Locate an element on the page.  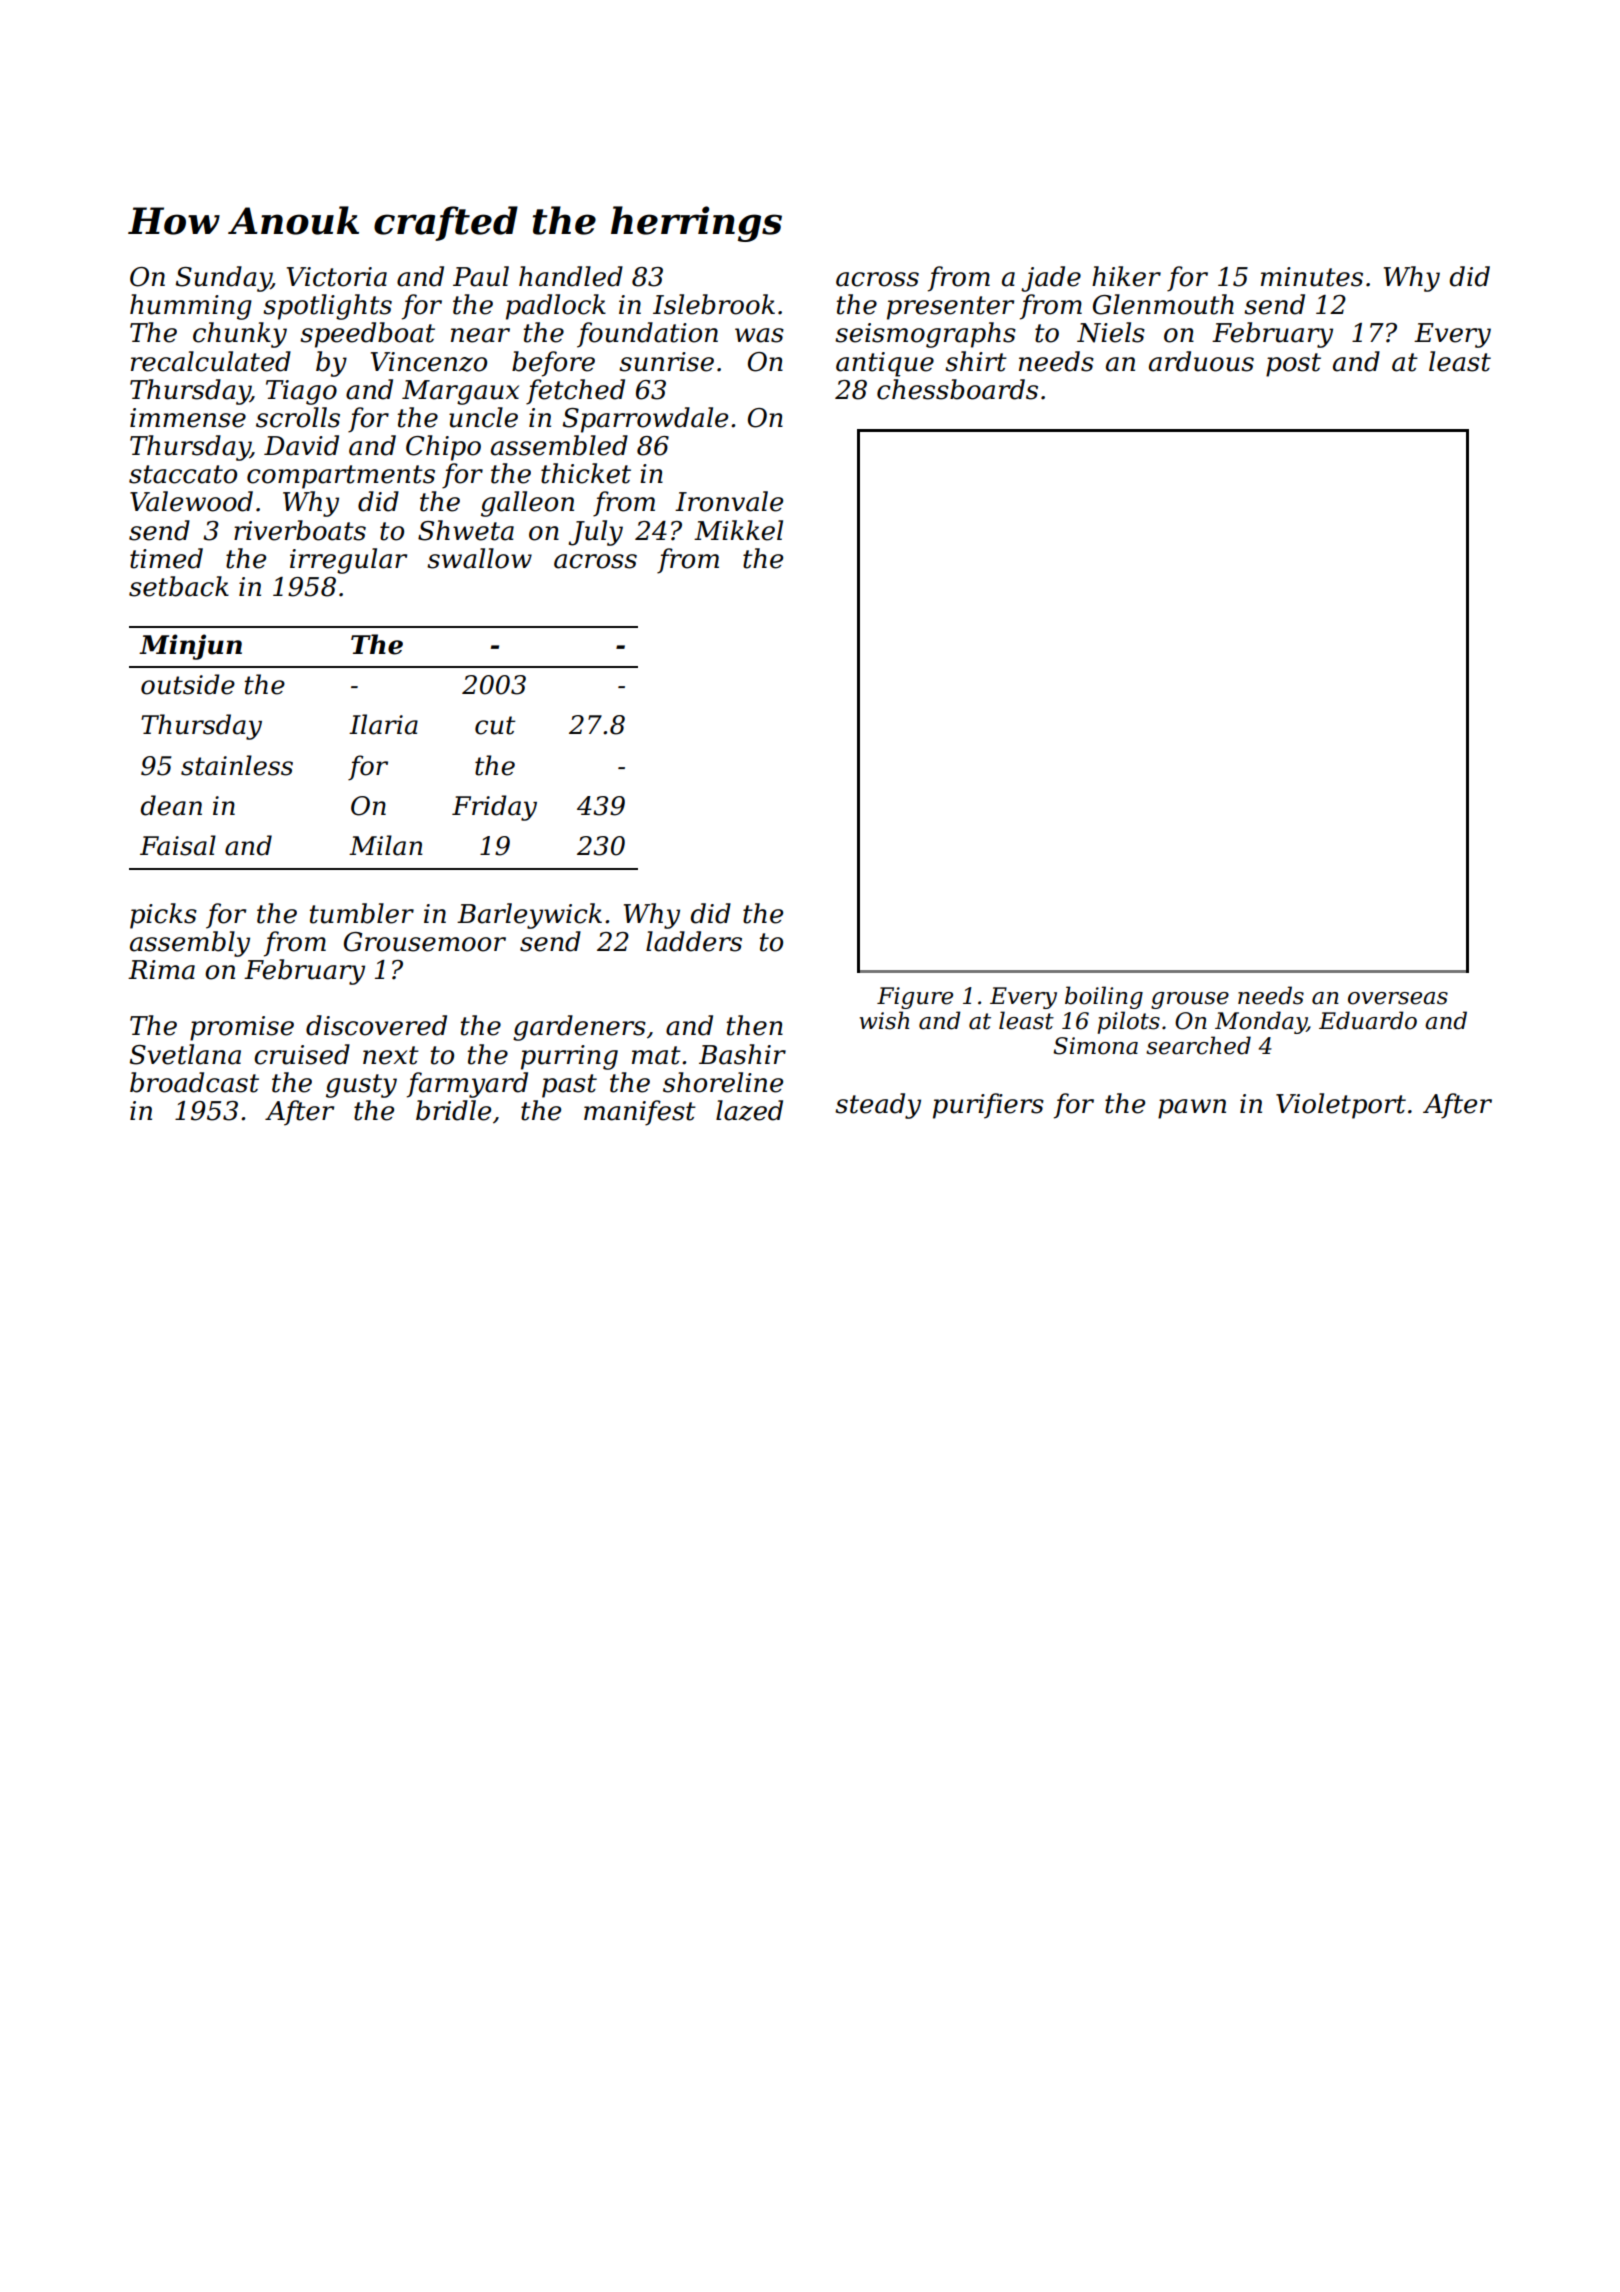
Friday is located at coordinates (494, 808).
